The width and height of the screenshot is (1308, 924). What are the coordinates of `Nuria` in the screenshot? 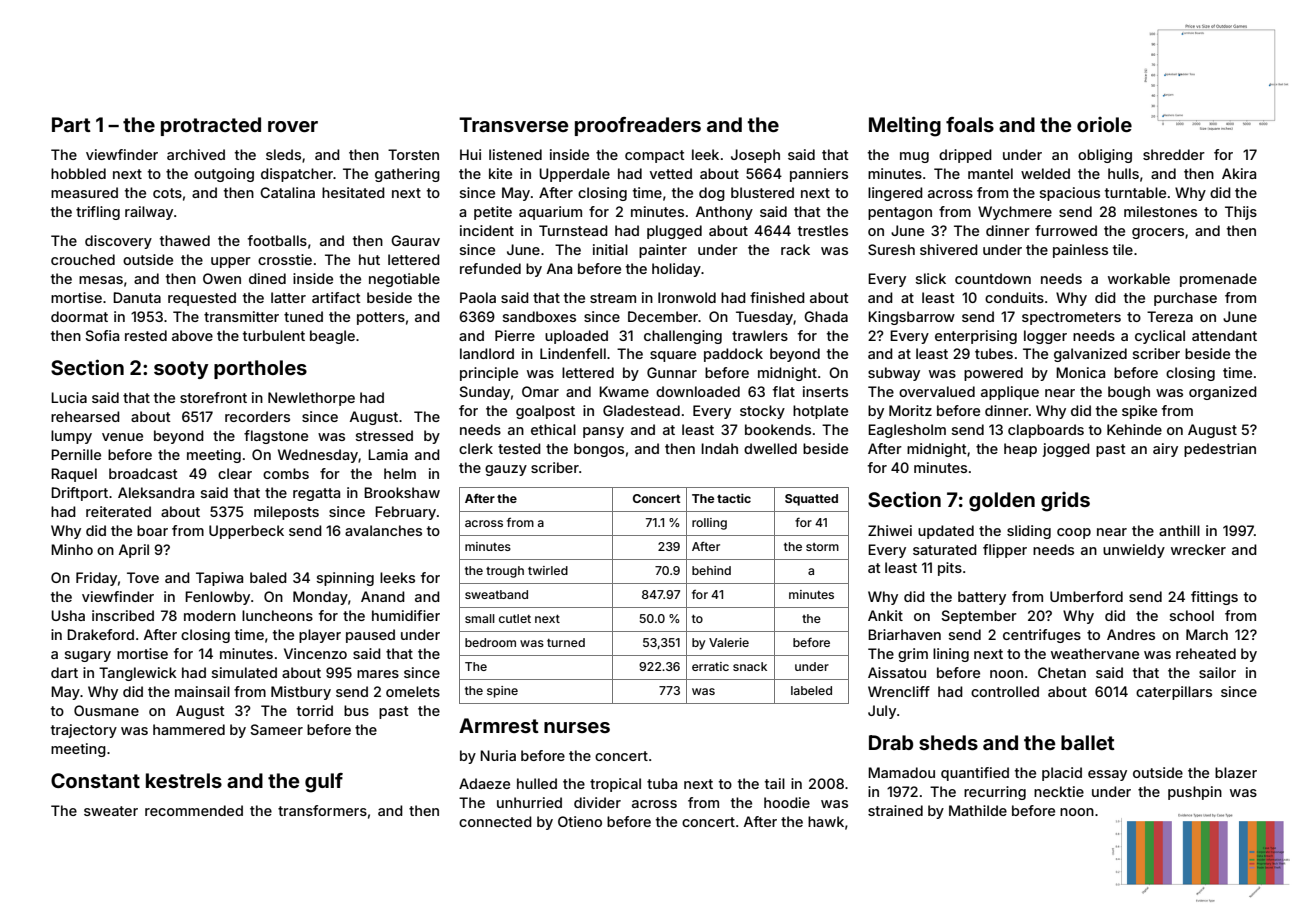 It's located at (498, 755).
